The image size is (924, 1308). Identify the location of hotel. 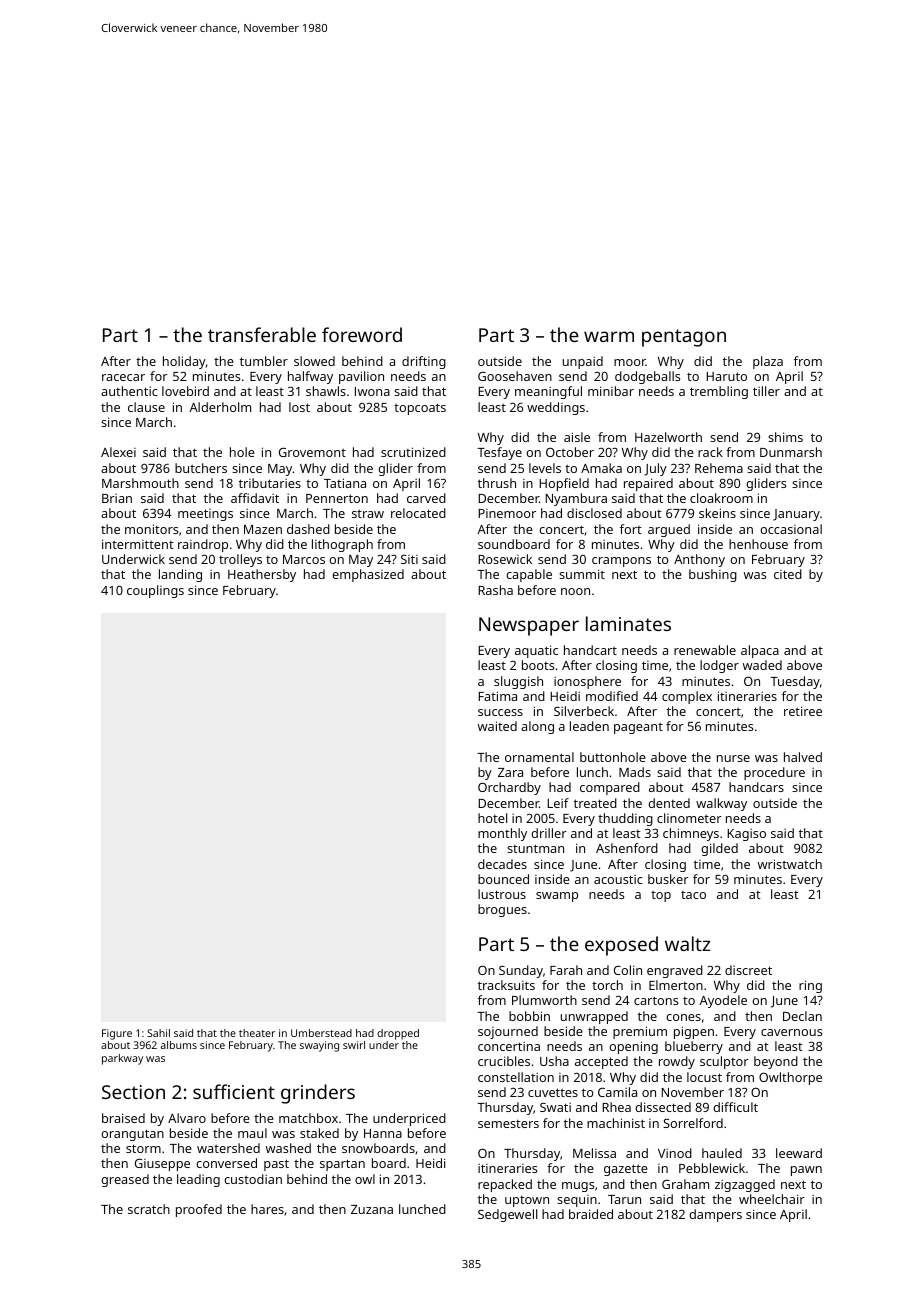
(492, 818).
